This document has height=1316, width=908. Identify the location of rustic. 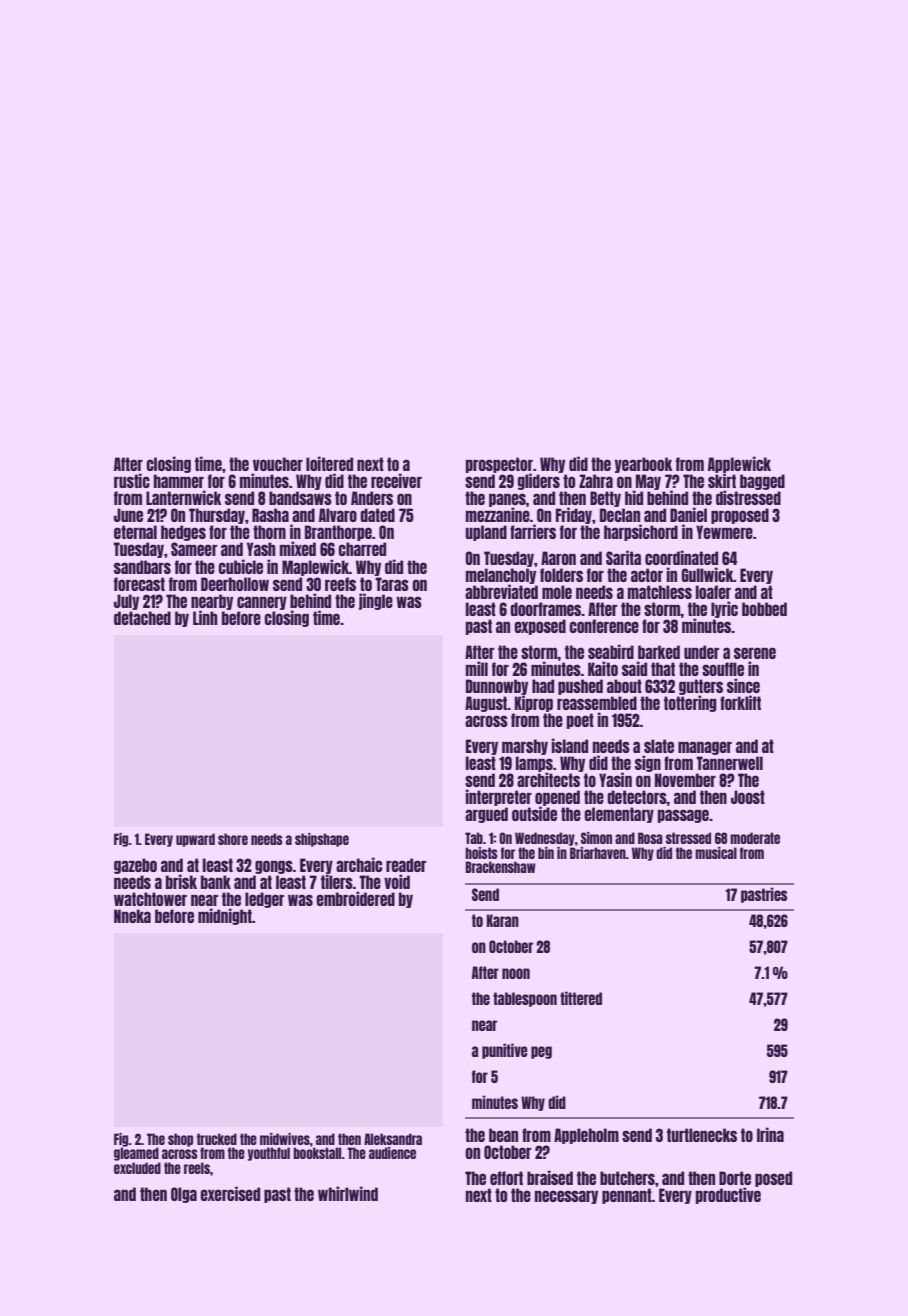
(132, 480).
